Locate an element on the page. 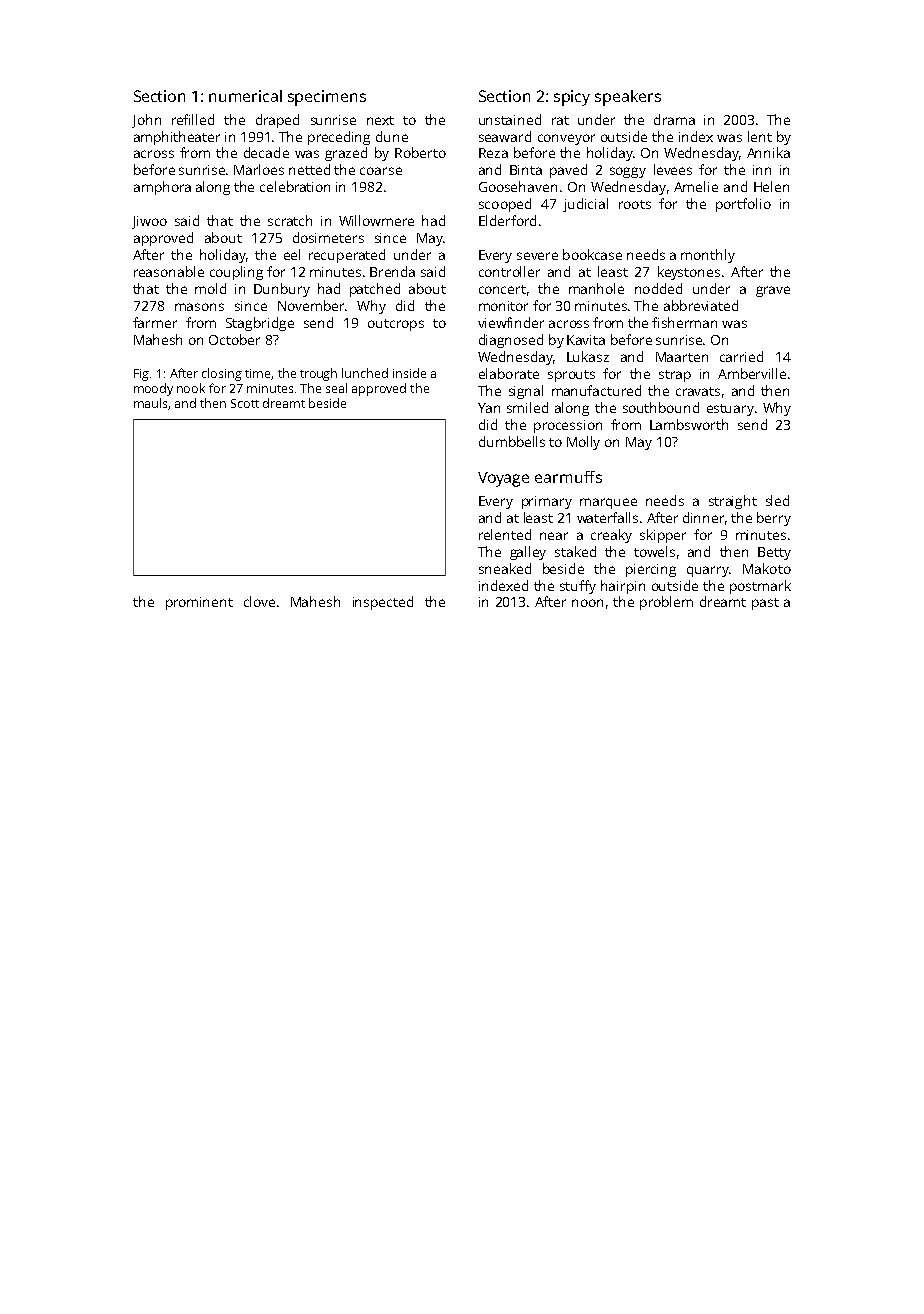  Roberto is located at coordinates (420, 152).
